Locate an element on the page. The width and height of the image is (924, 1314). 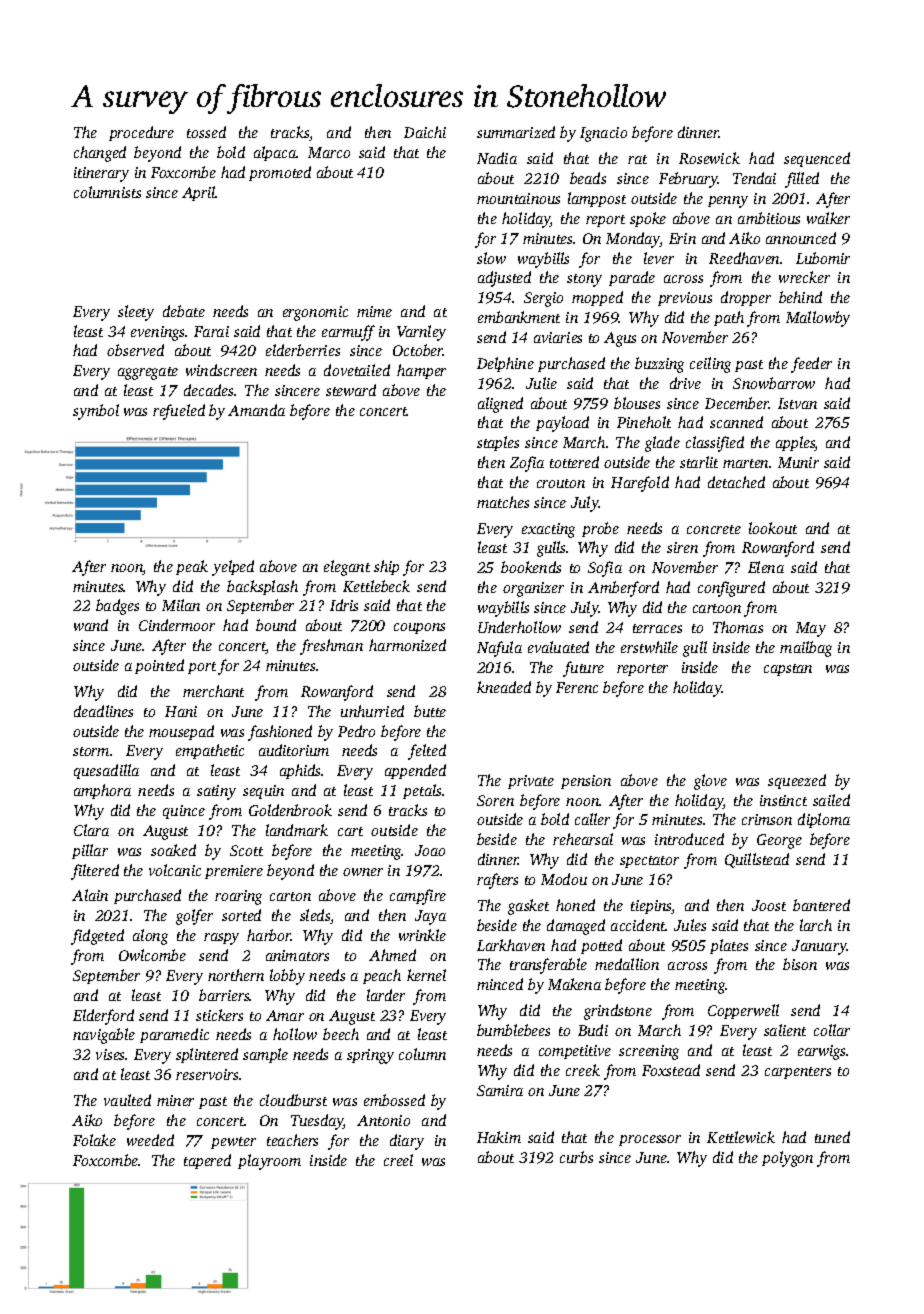
feeder is located at coordinates (811, 365).
